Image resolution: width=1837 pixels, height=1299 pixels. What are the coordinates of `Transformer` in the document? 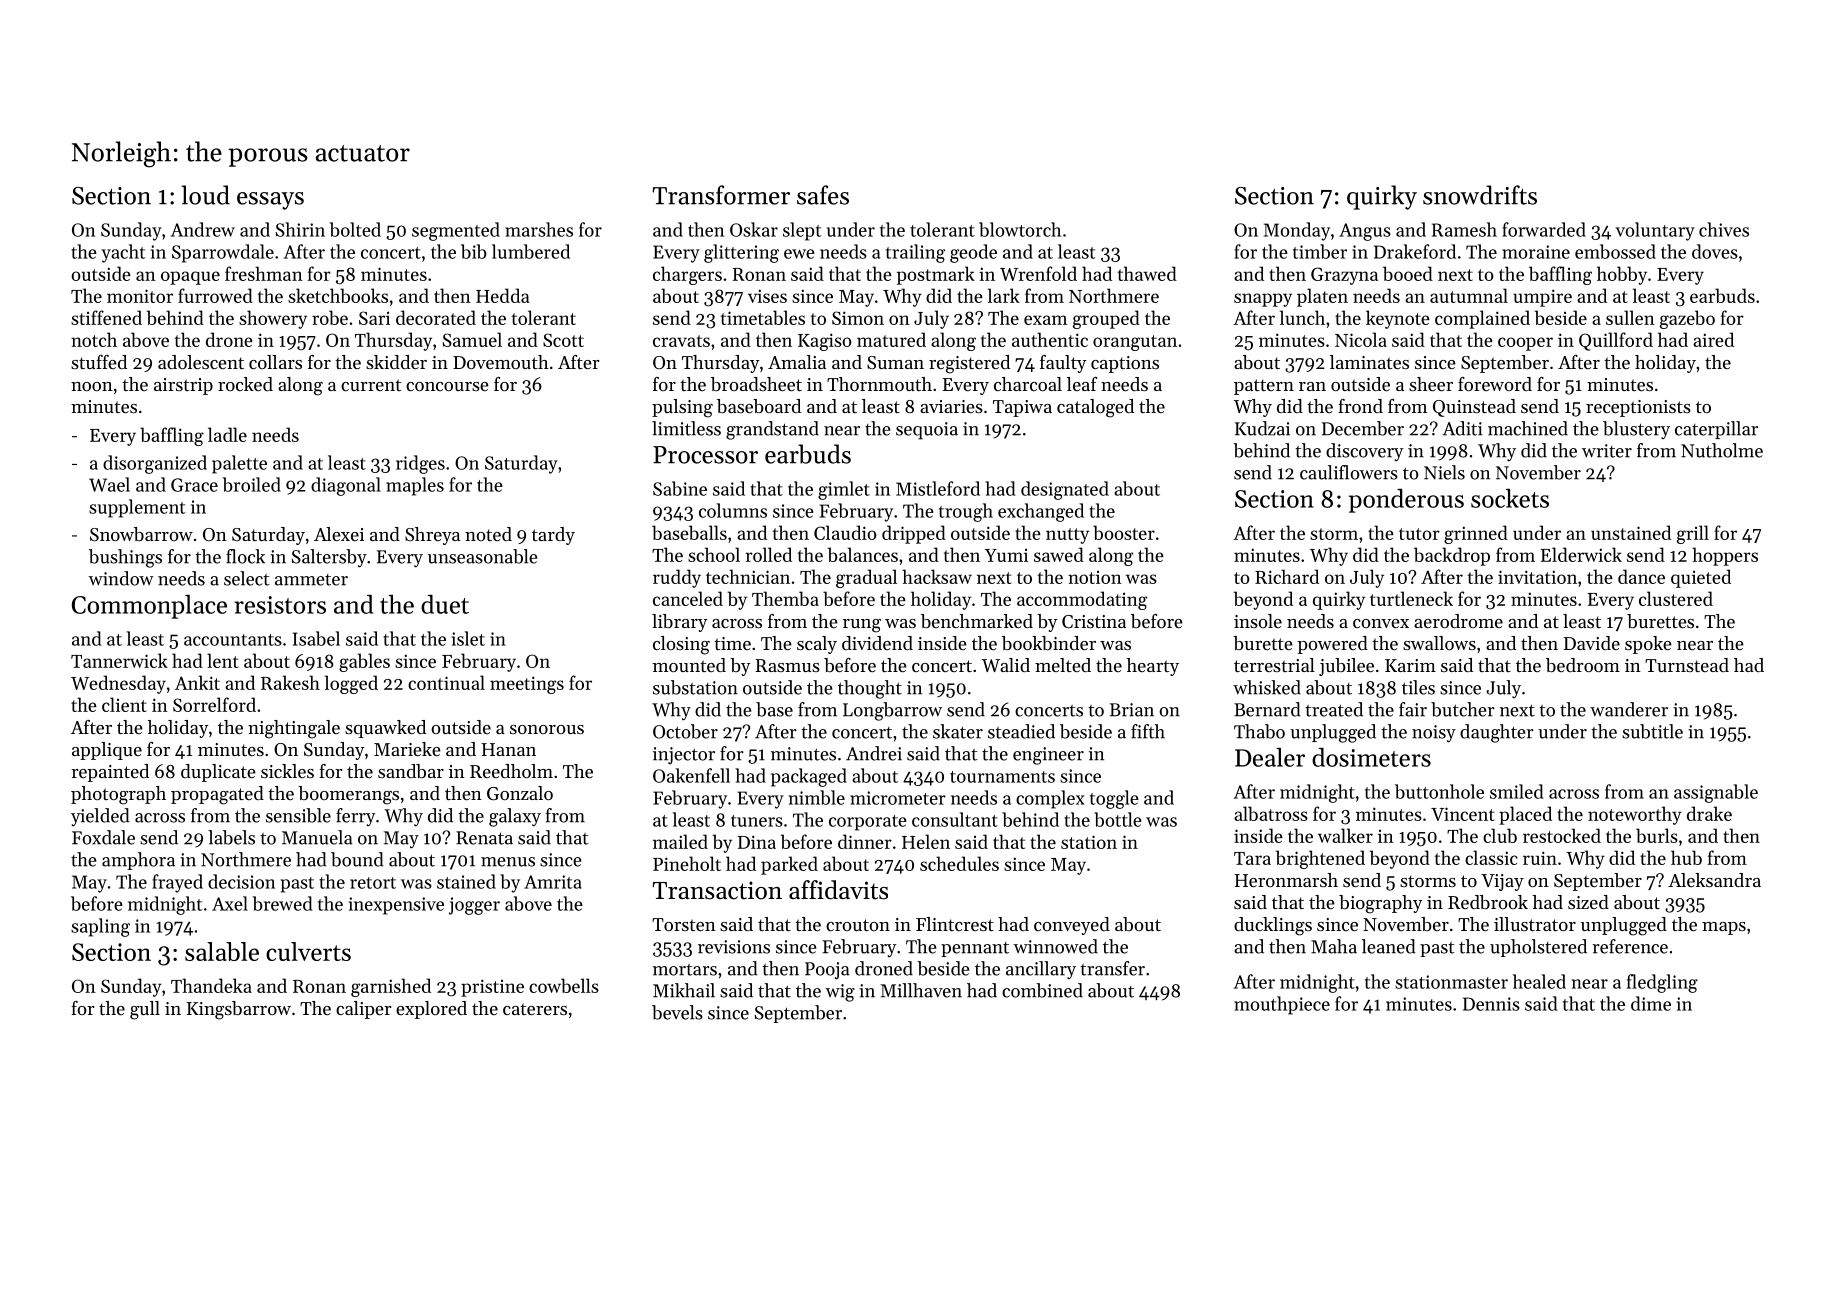 It's located at (721, 195).
